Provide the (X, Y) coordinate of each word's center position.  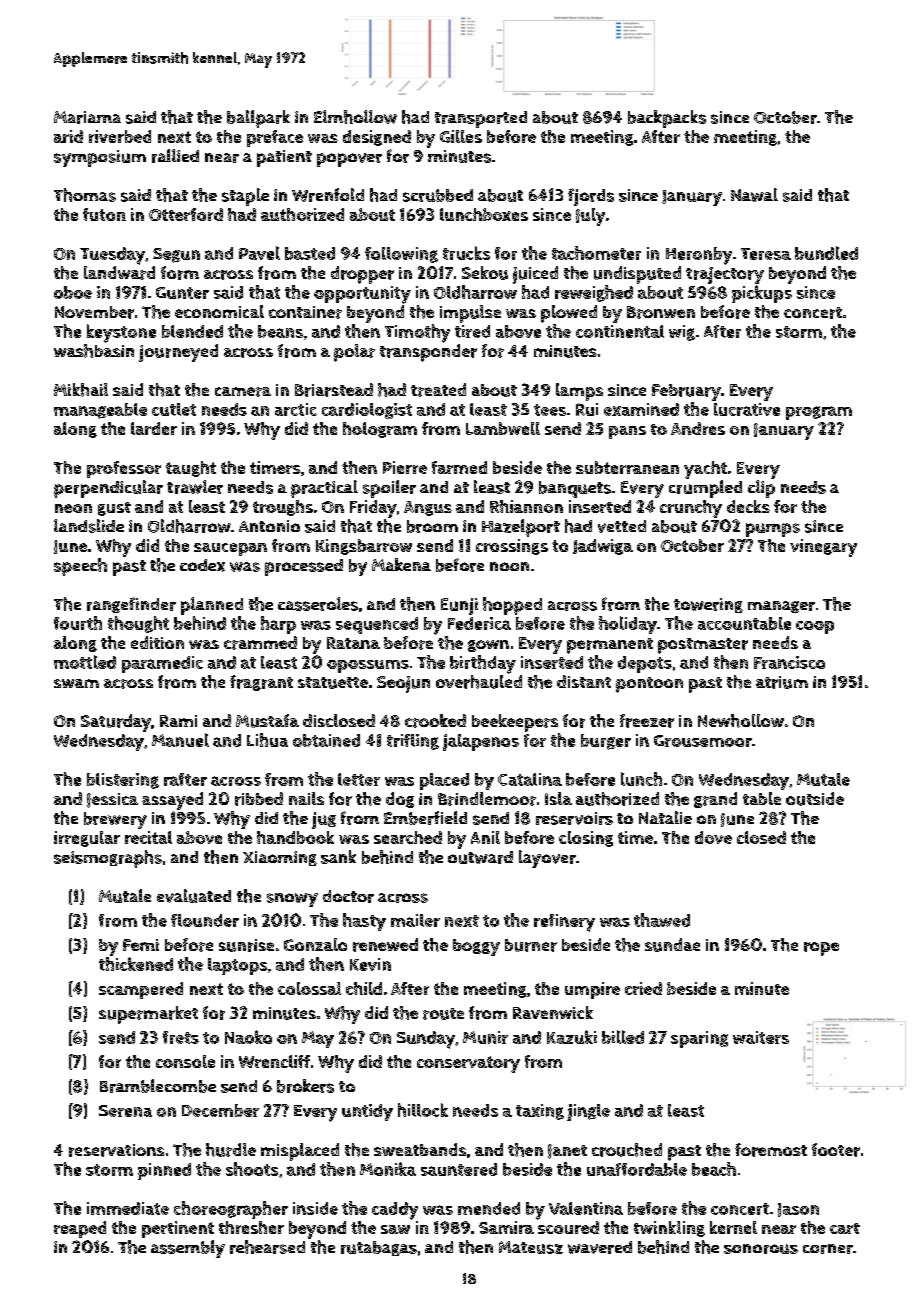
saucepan (230, 549)
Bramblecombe (158, 1086)
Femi (141, 945)
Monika (388, 1169)
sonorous (761, 1249)
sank (338, 857)
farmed (459, 467)
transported (481, 119)
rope (821, 949)
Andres (698, 428)
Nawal (754, 195)
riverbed (120, 136)
